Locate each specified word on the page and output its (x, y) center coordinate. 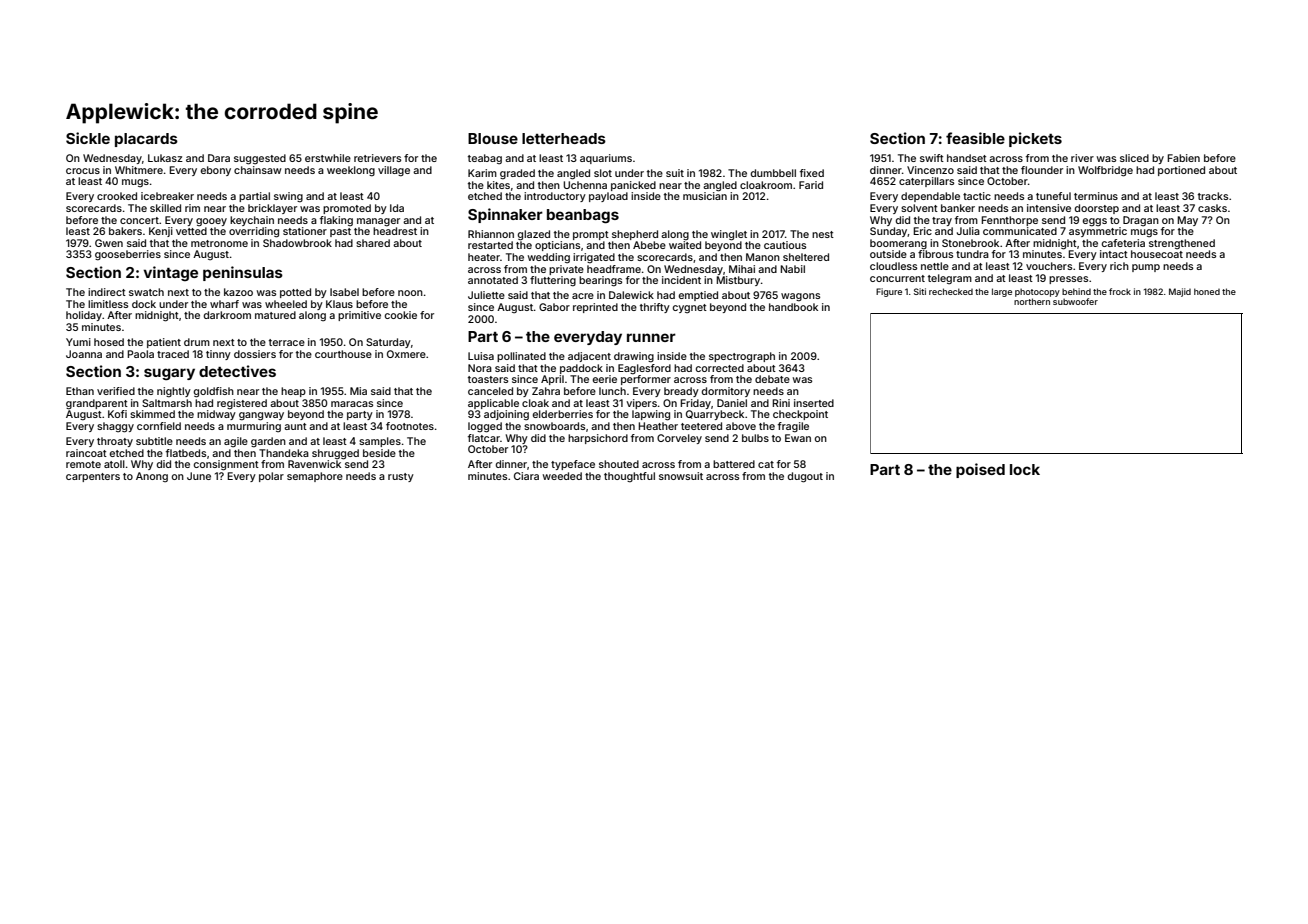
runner (651, 337)
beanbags (583, 216)
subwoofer (1075, 301)
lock (1025, 469)
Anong (152, 477)
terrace (287, 342)
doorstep (1097, 209)
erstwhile (328, 158)
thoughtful (629, 477)
